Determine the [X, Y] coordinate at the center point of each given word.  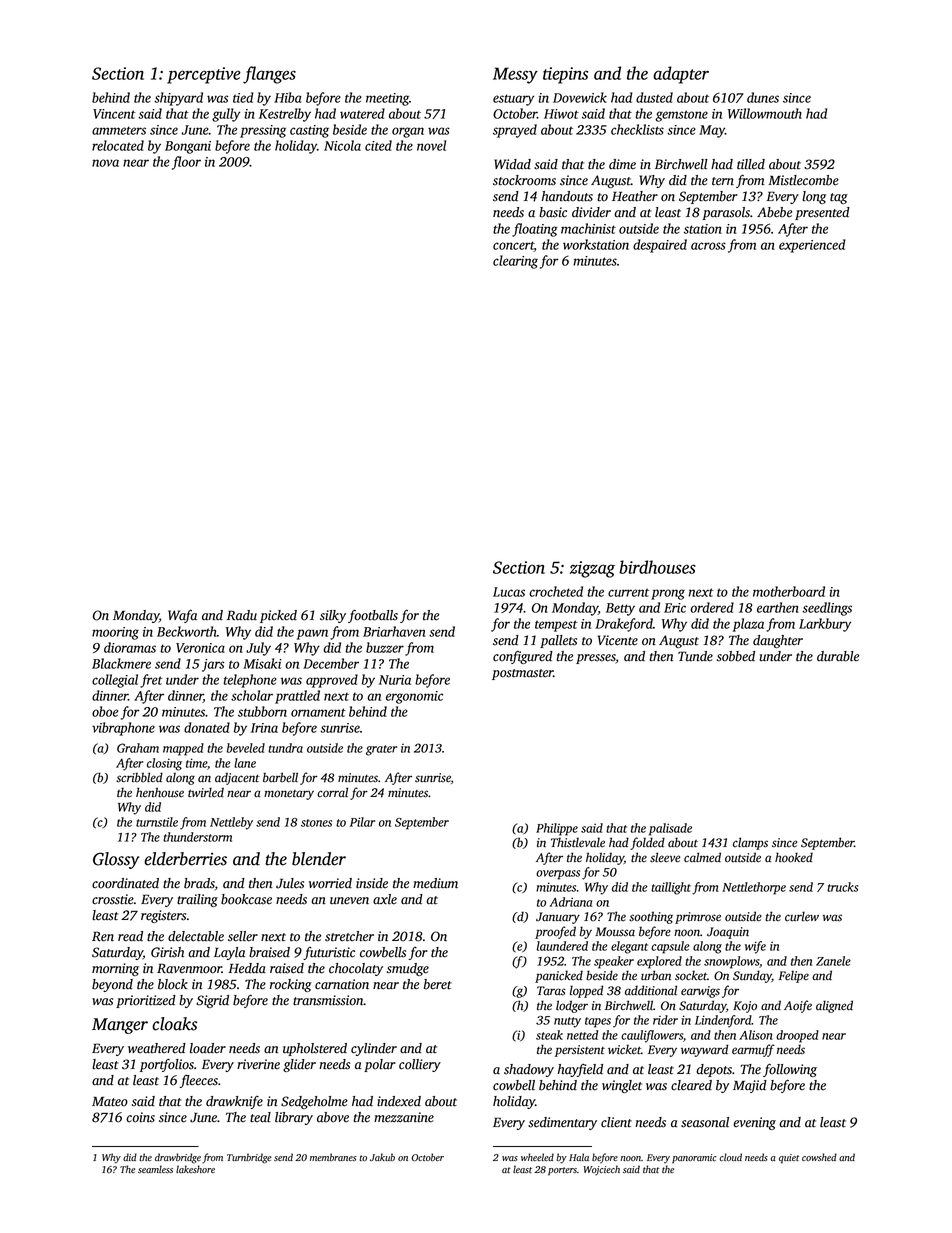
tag [839, 198]
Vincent [114, 114]
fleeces [199, 1081]
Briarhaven [394, 631]
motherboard [789, 591]
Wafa [182, 616]
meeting [387, 99]
